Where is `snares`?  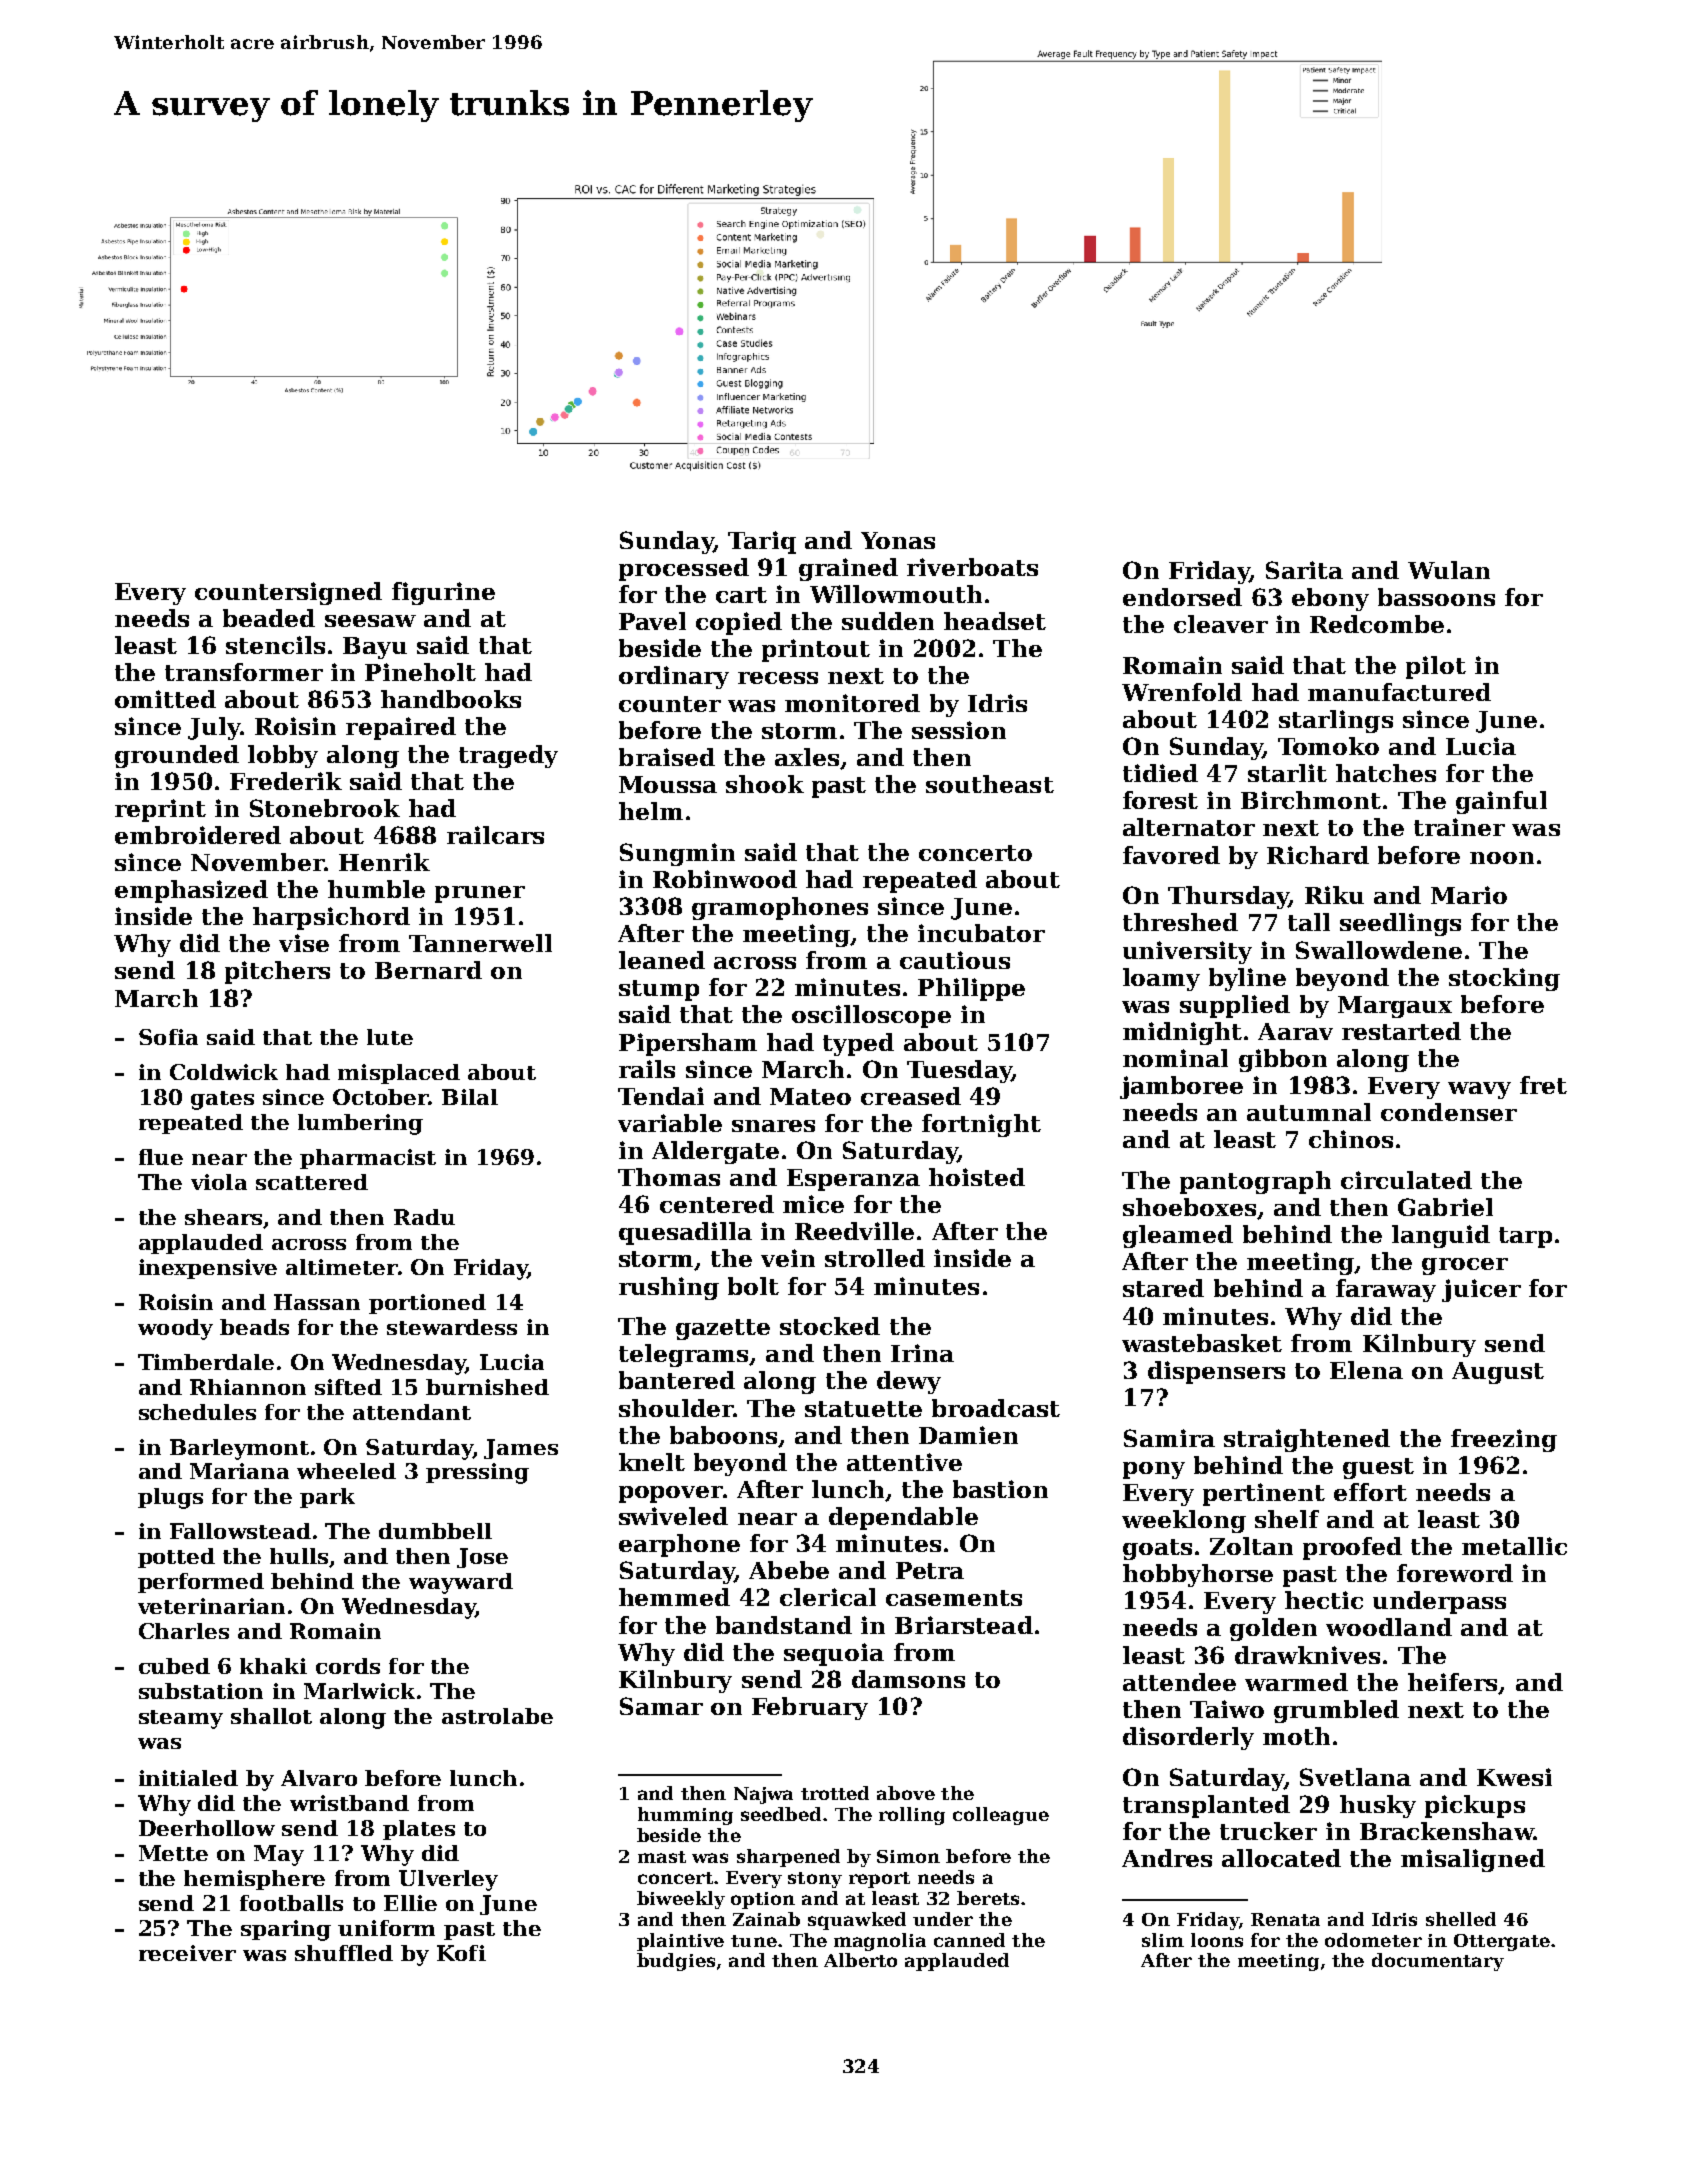 snares is located at coordinates (773, 1126).
